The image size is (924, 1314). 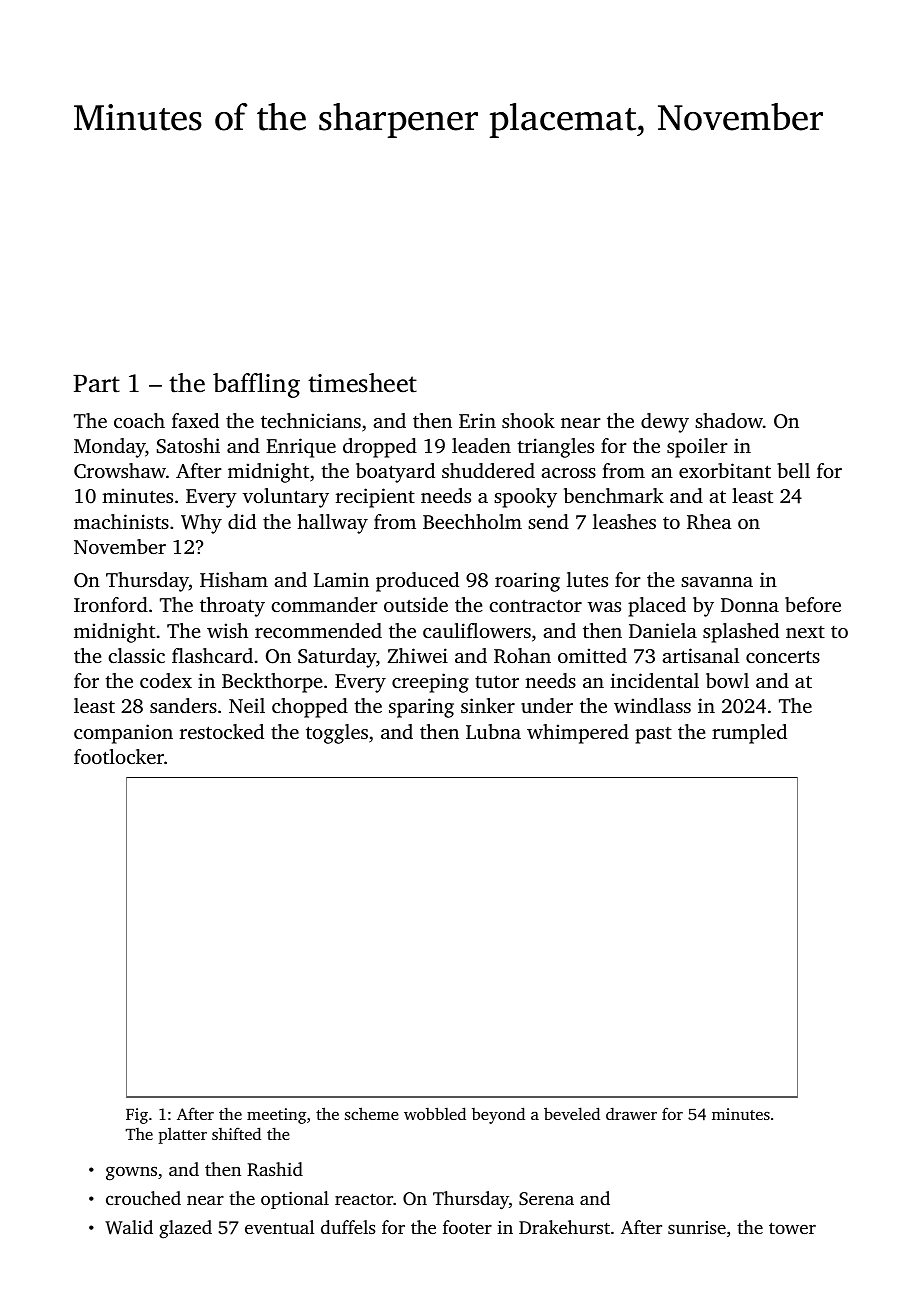 What do you see at coordinates (729, 420) in the screenshot?
I see `shadow` at bounding box center [729, 420].
